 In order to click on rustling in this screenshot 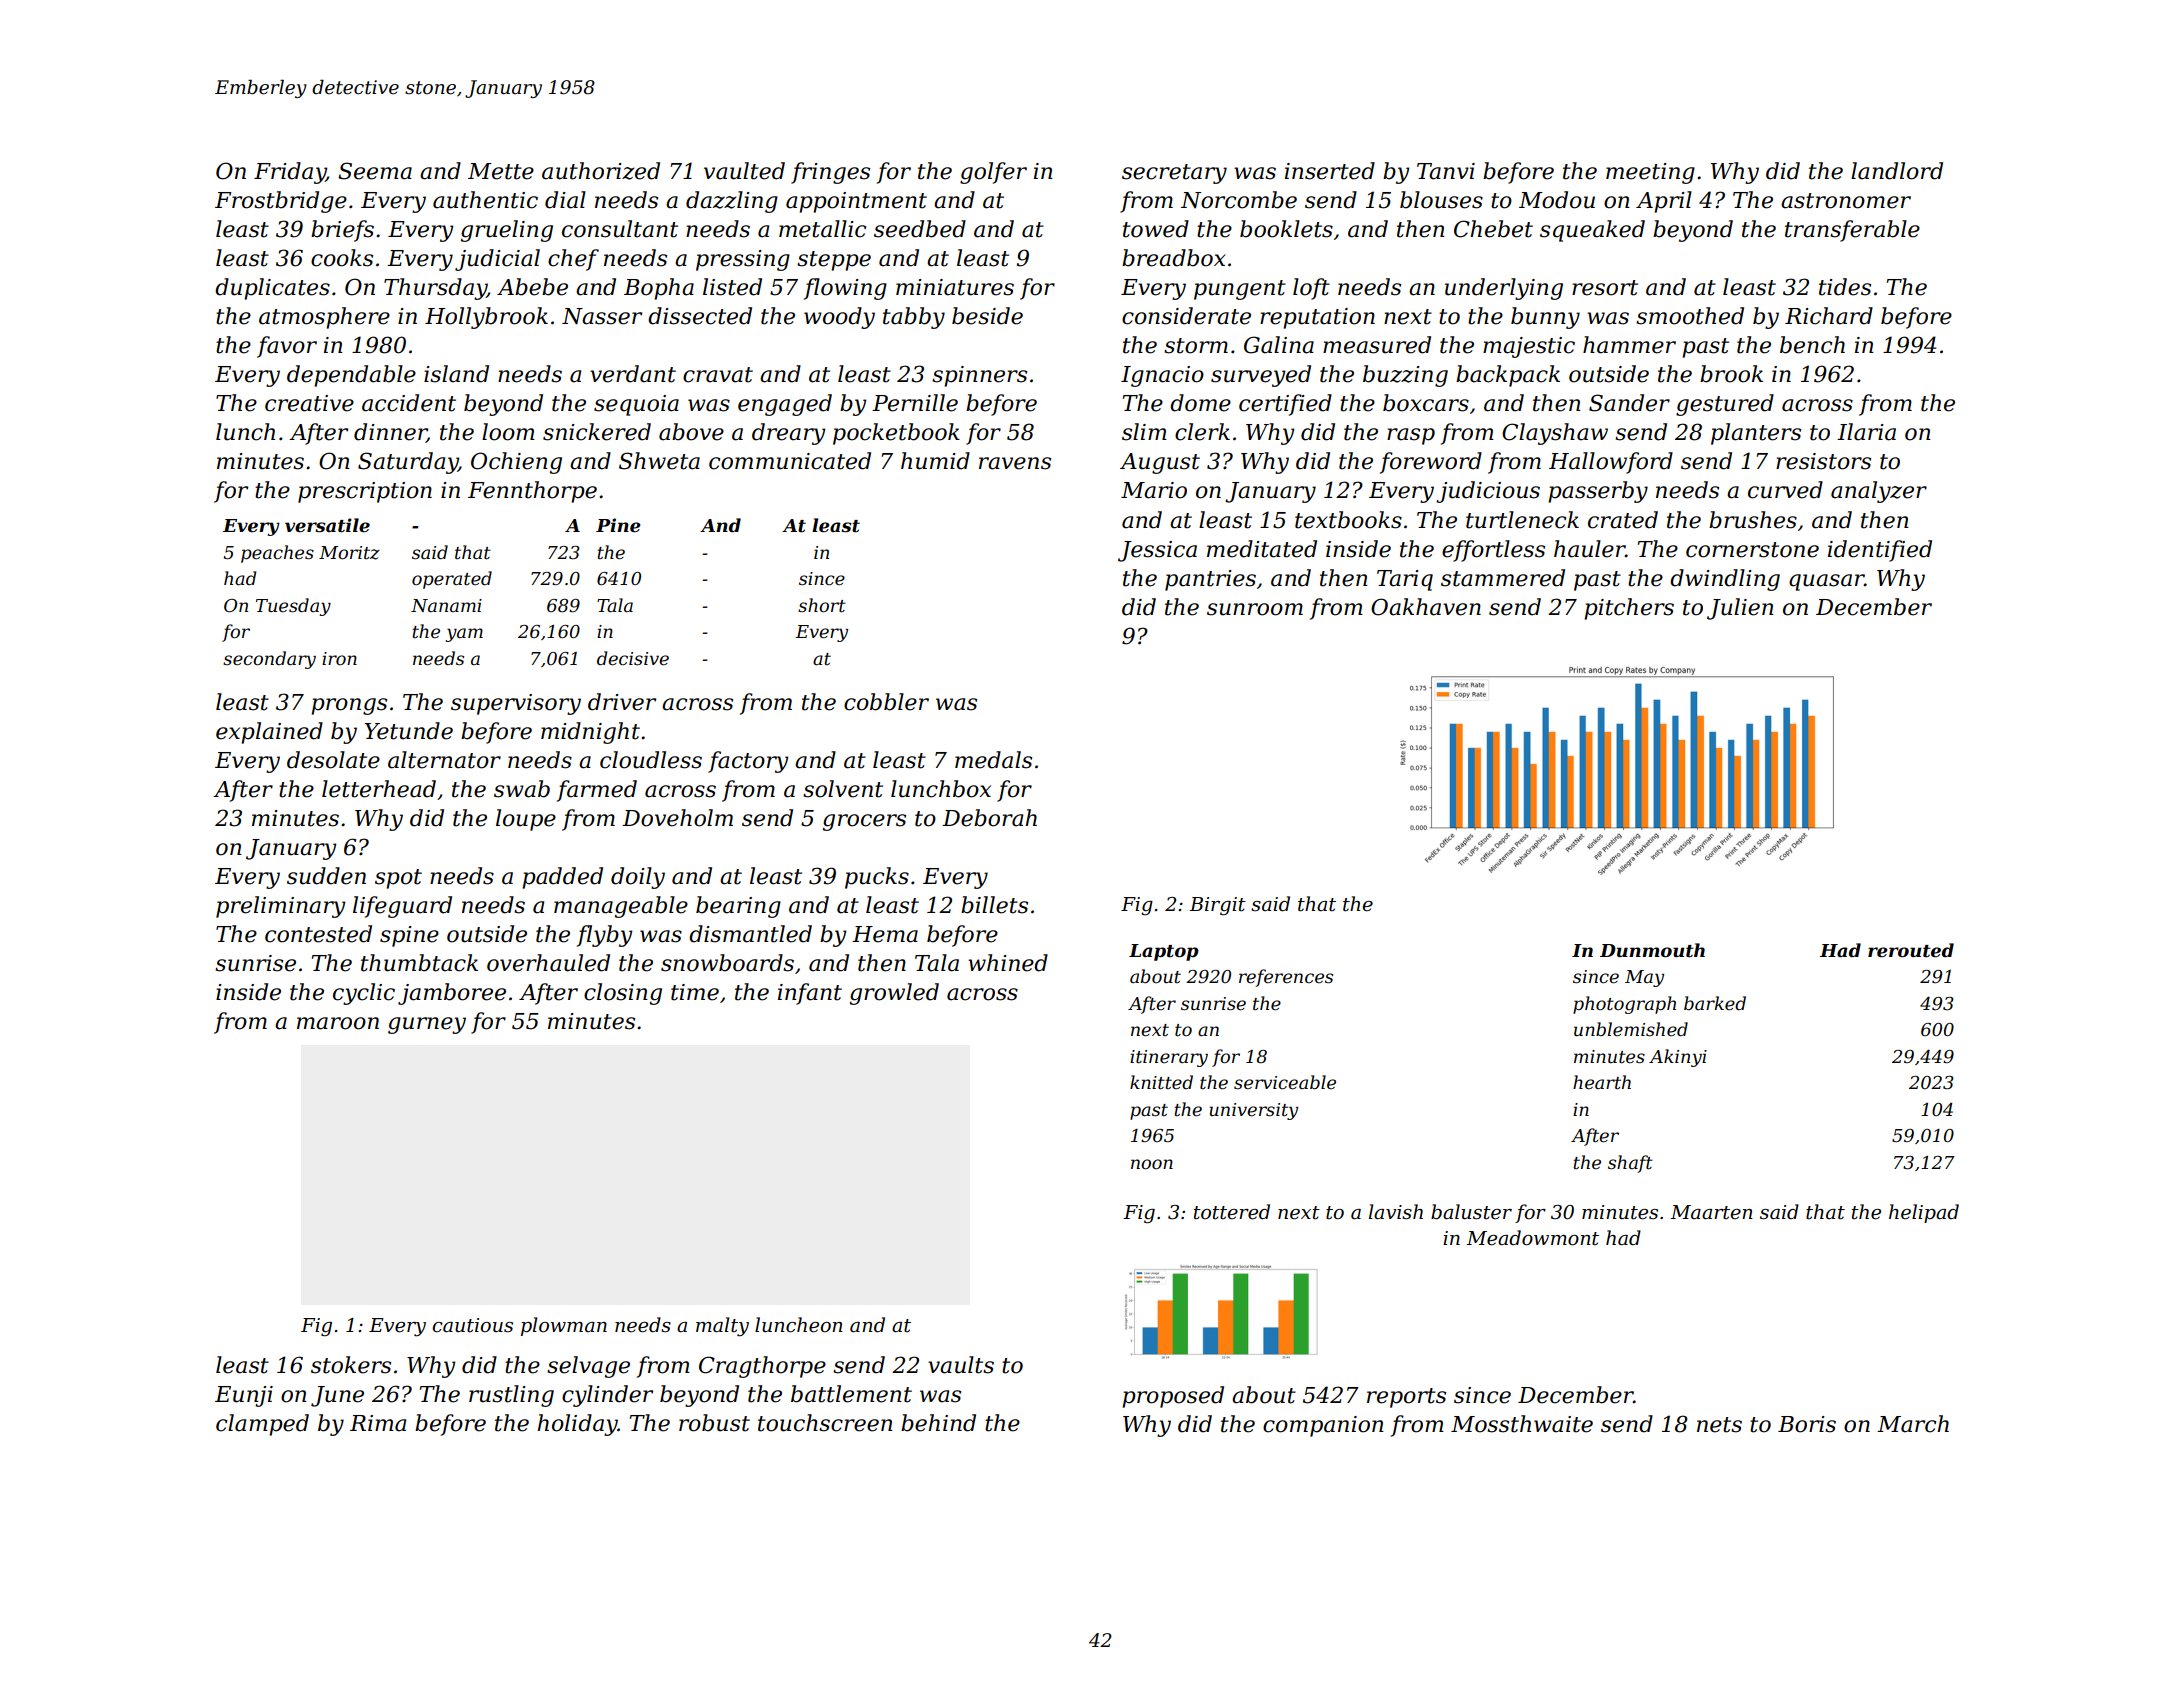, I will do `click(511, 1396)`.
